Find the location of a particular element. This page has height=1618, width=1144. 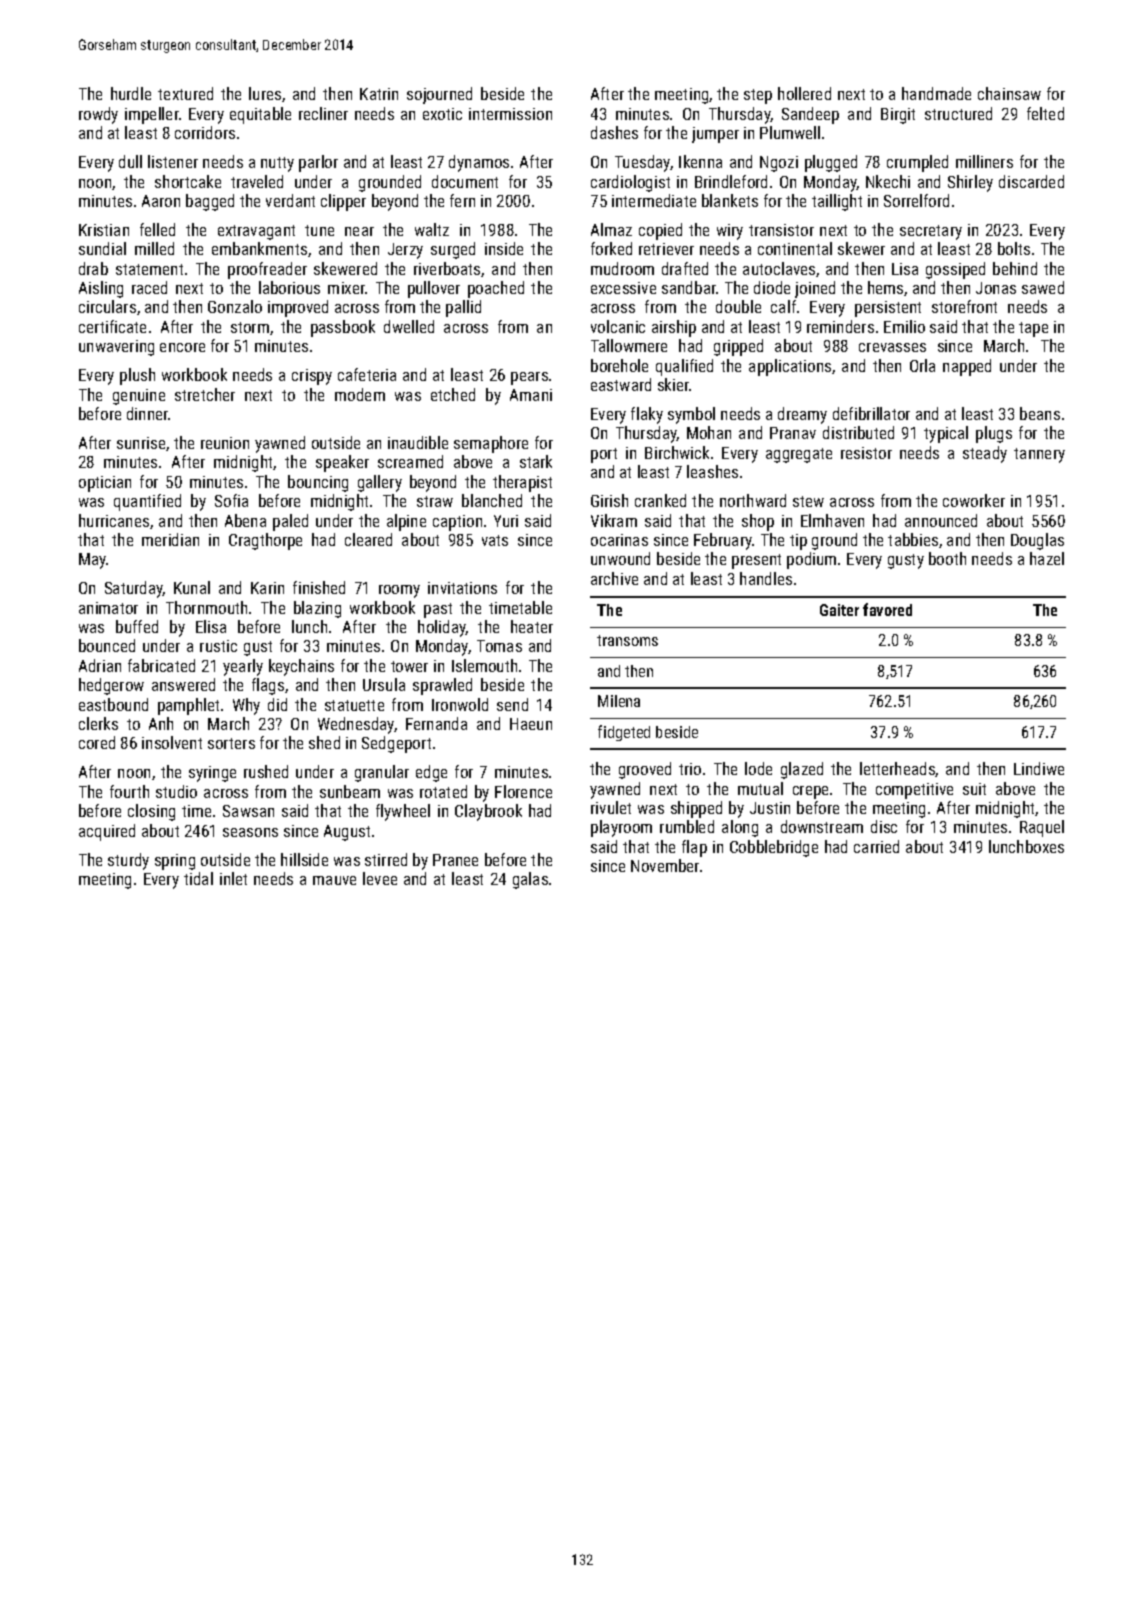

rustic is located at coordinates (218, 646).
